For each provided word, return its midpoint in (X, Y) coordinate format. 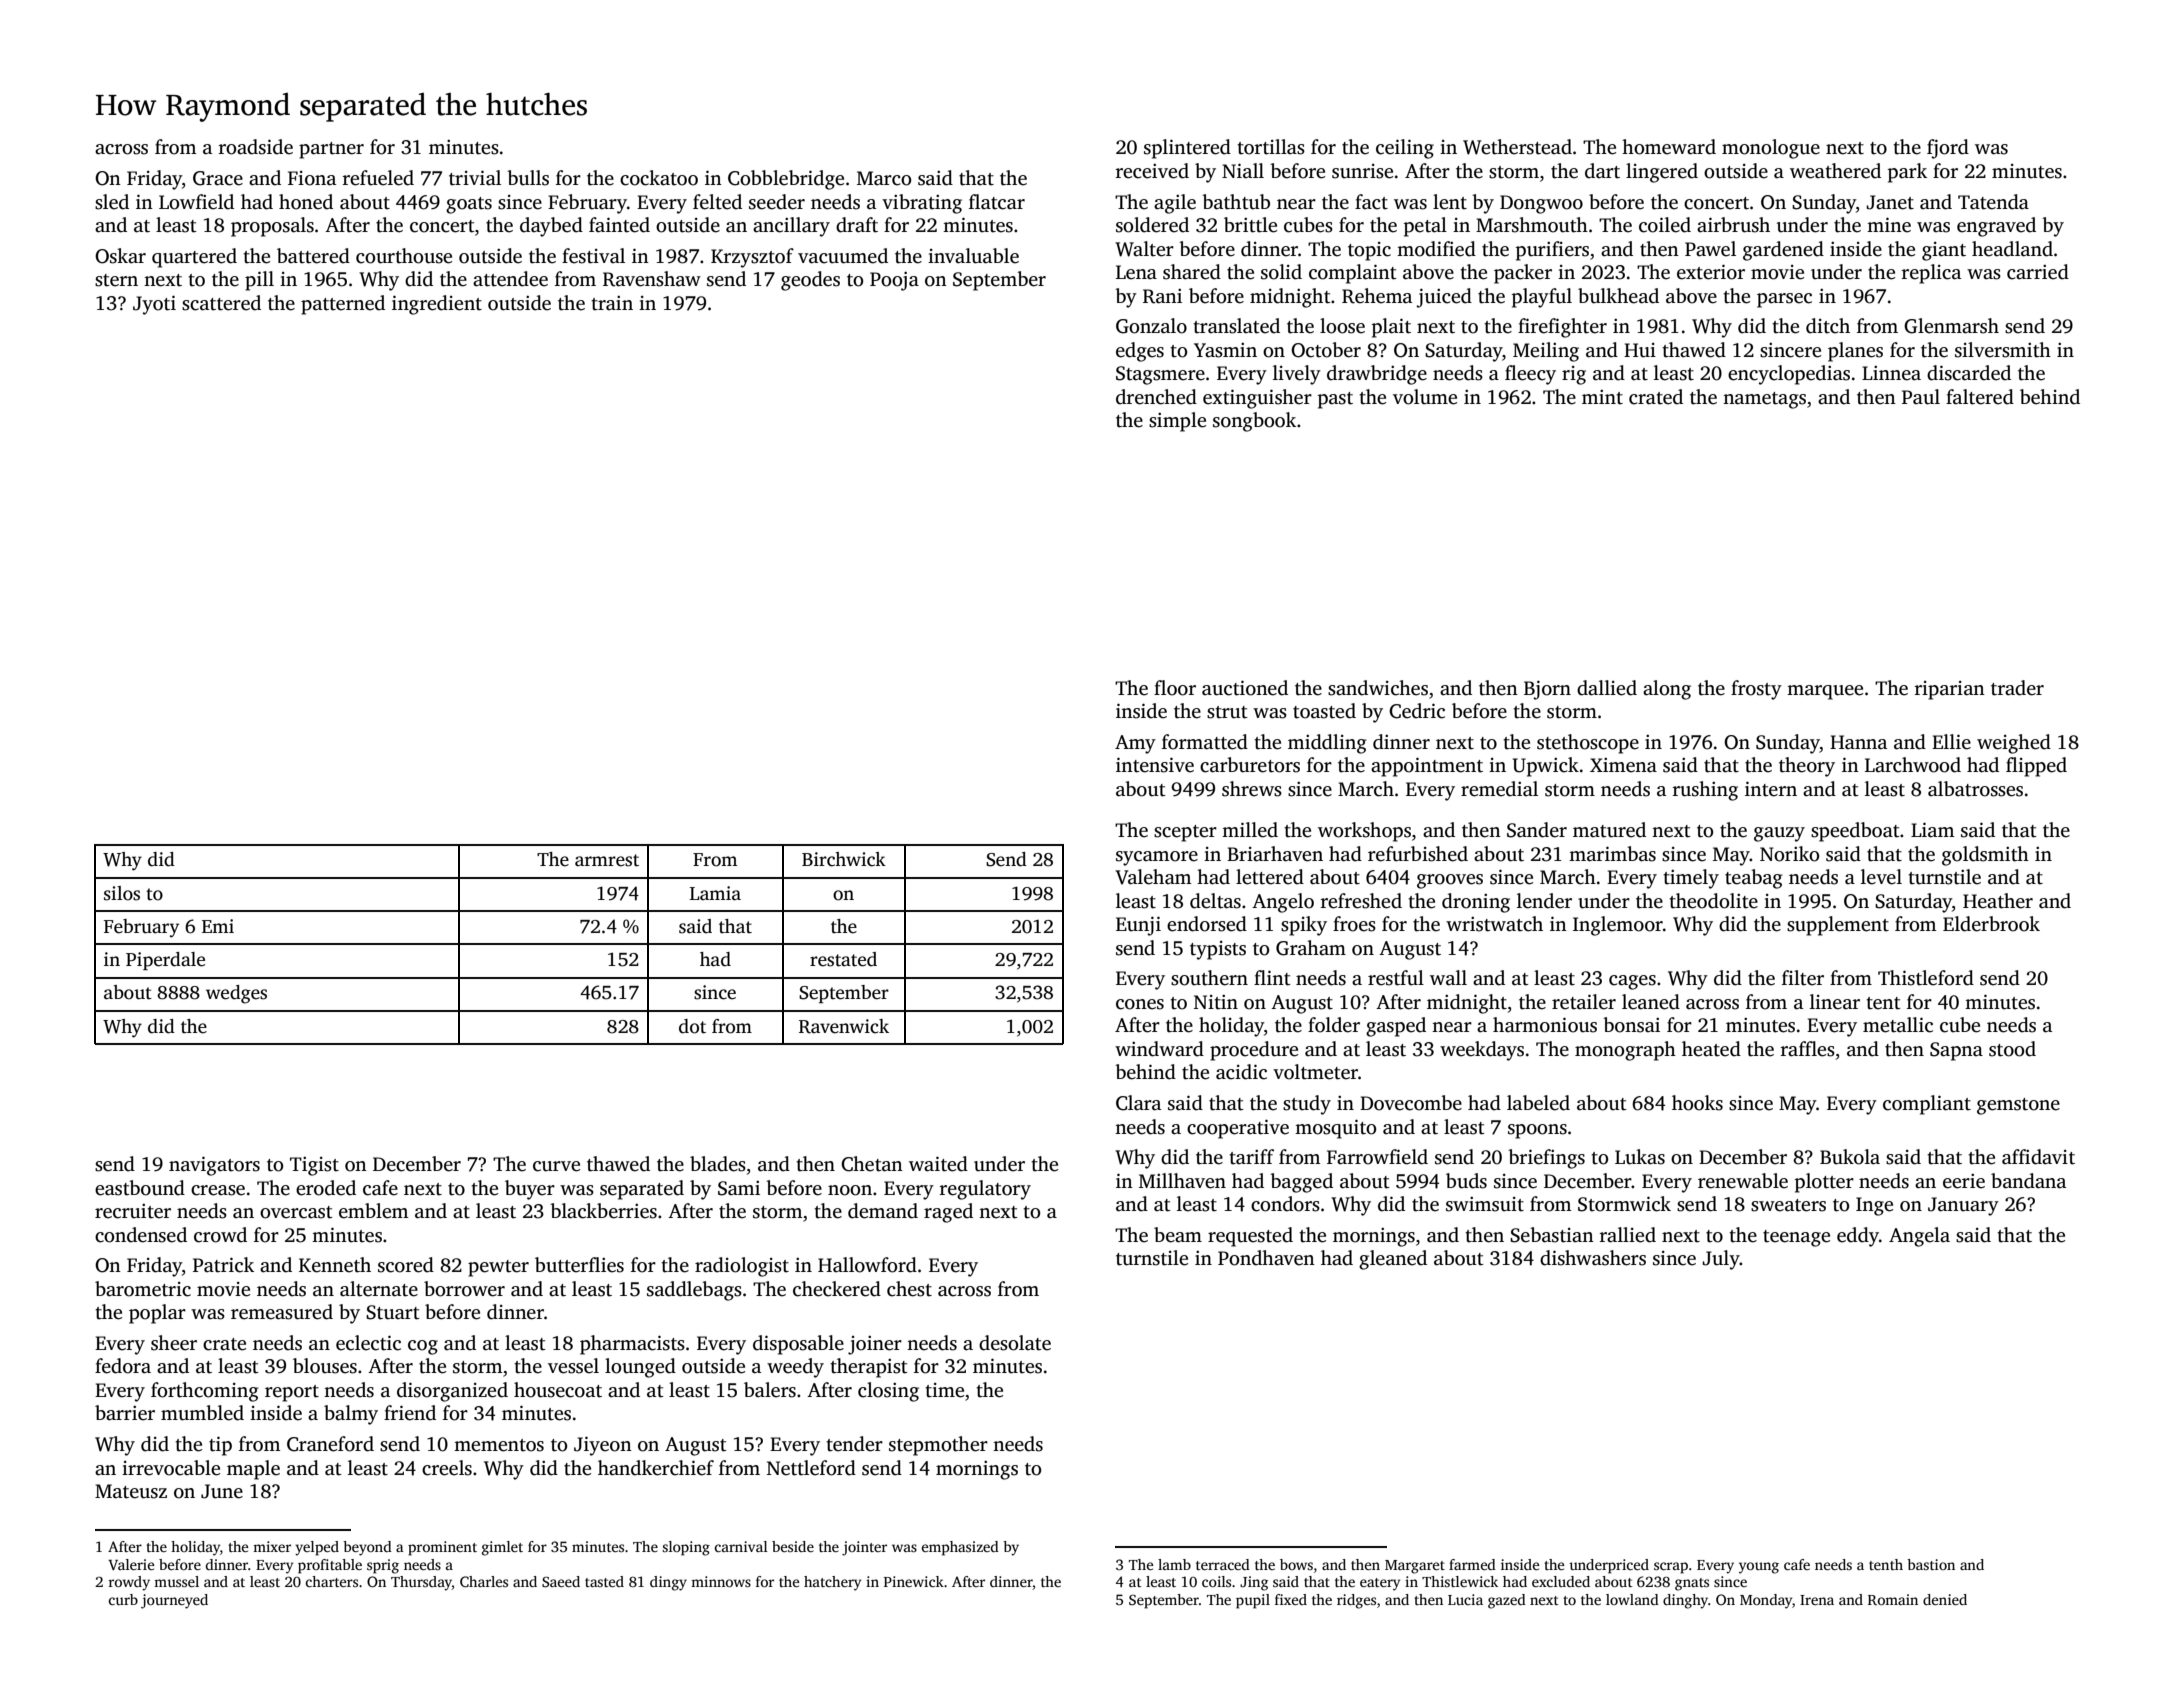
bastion (1931, 1564)
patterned (343, 305)
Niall (1243, 171)
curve (556, 1166)
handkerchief (656, 1468)
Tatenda (1993, 202)
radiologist (742, 1267)
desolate (1015, 1343)
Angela (1919, 1237)
